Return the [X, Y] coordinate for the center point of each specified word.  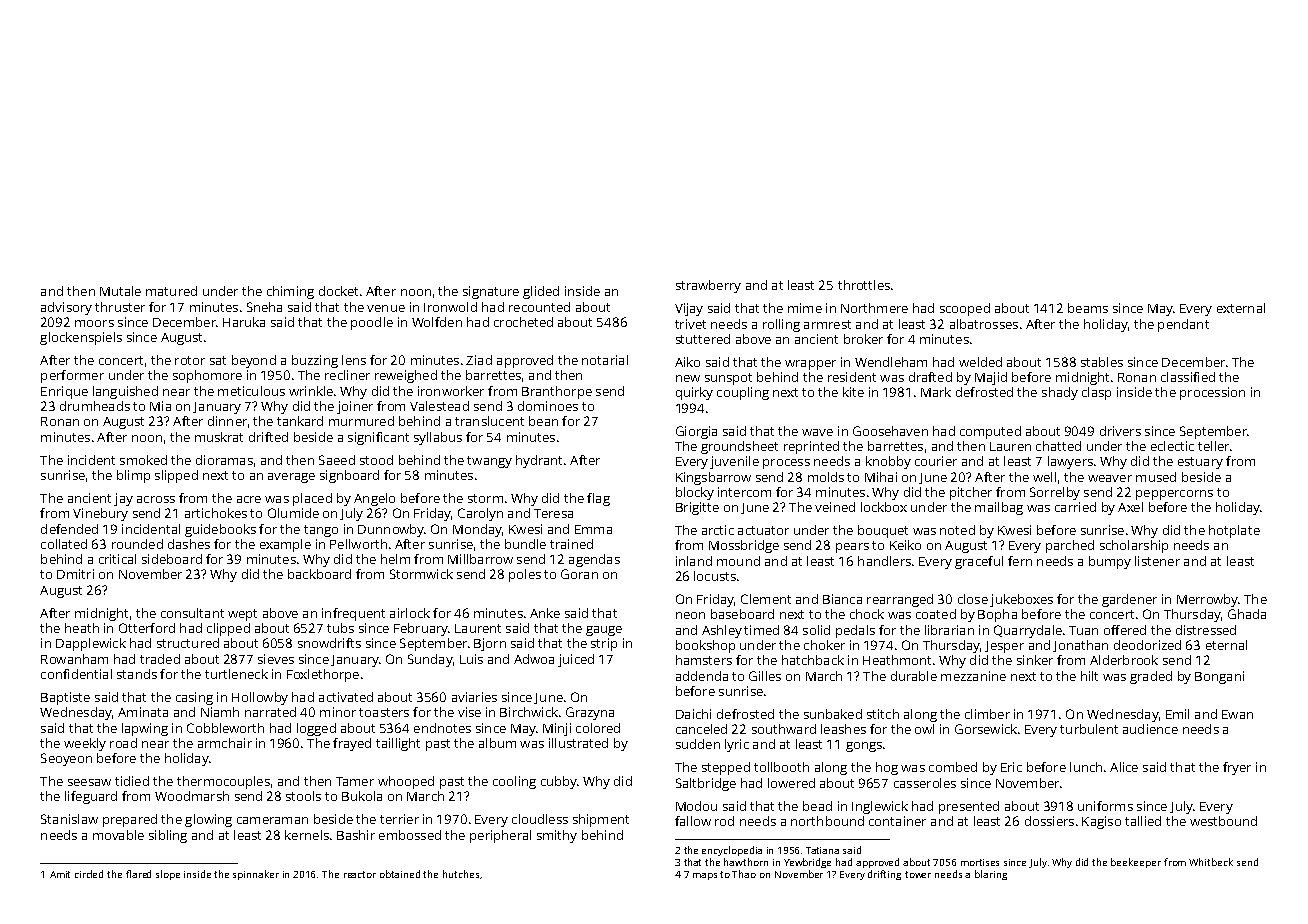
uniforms [1105, 806]
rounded [137, 544]
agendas [594, 560]
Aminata [143, 712]
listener [1157, 561]
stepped [726, 768]
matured [171, 291]
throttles [864, 285]
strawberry [708, 286]
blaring [991, 875]
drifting [884, 875]
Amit [60, 874]
